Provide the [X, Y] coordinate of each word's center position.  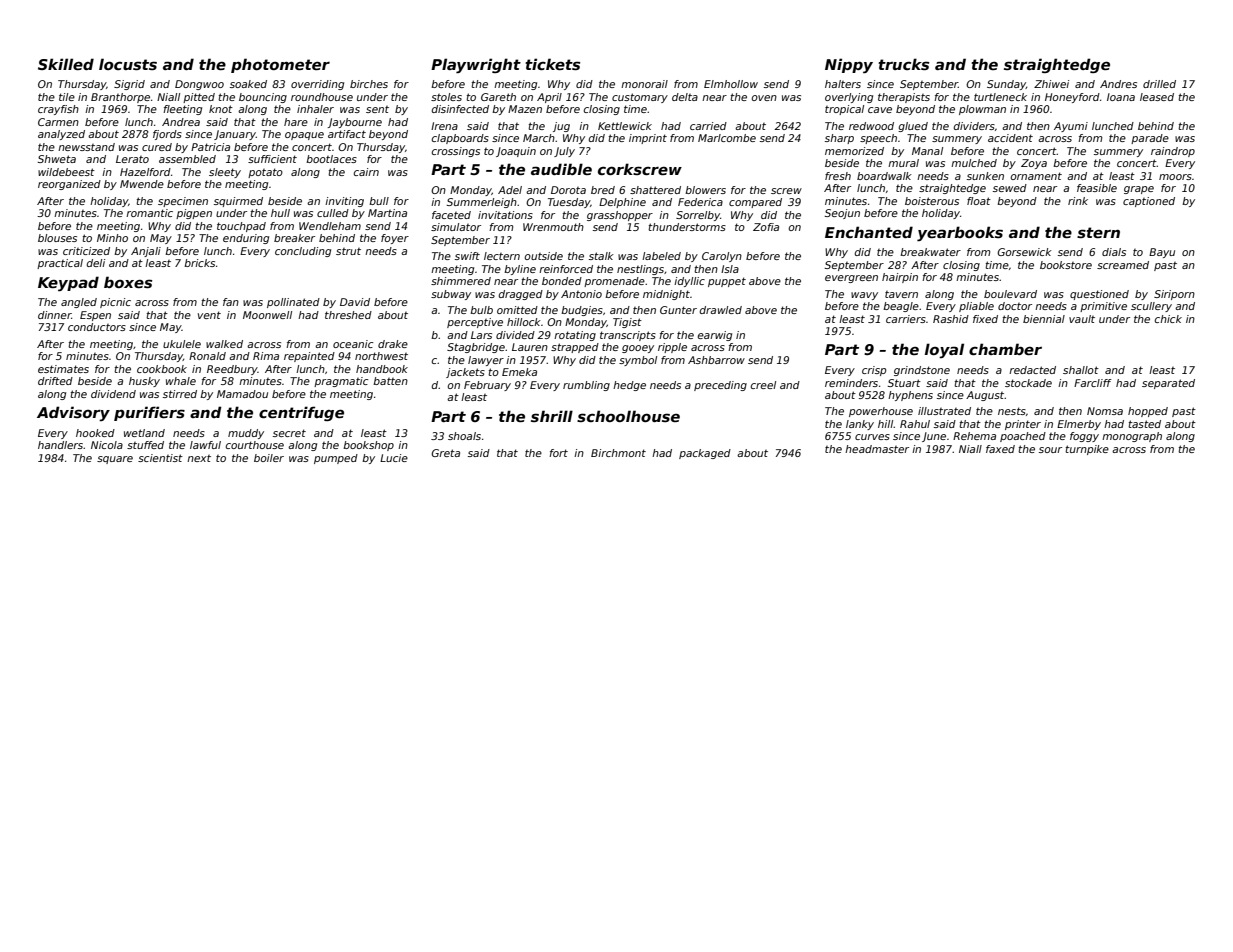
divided [515, 335]
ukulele [182, 344]
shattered [655, 190]
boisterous [932, 201]
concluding [303, 252]
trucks [903, 64]
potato [265, 173]
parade [1150, 139]
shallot [1081, 370]
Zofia [766, 227]
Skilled [66, 64]
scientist [160, 458]
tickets [552, 64]
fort [558, 453]
